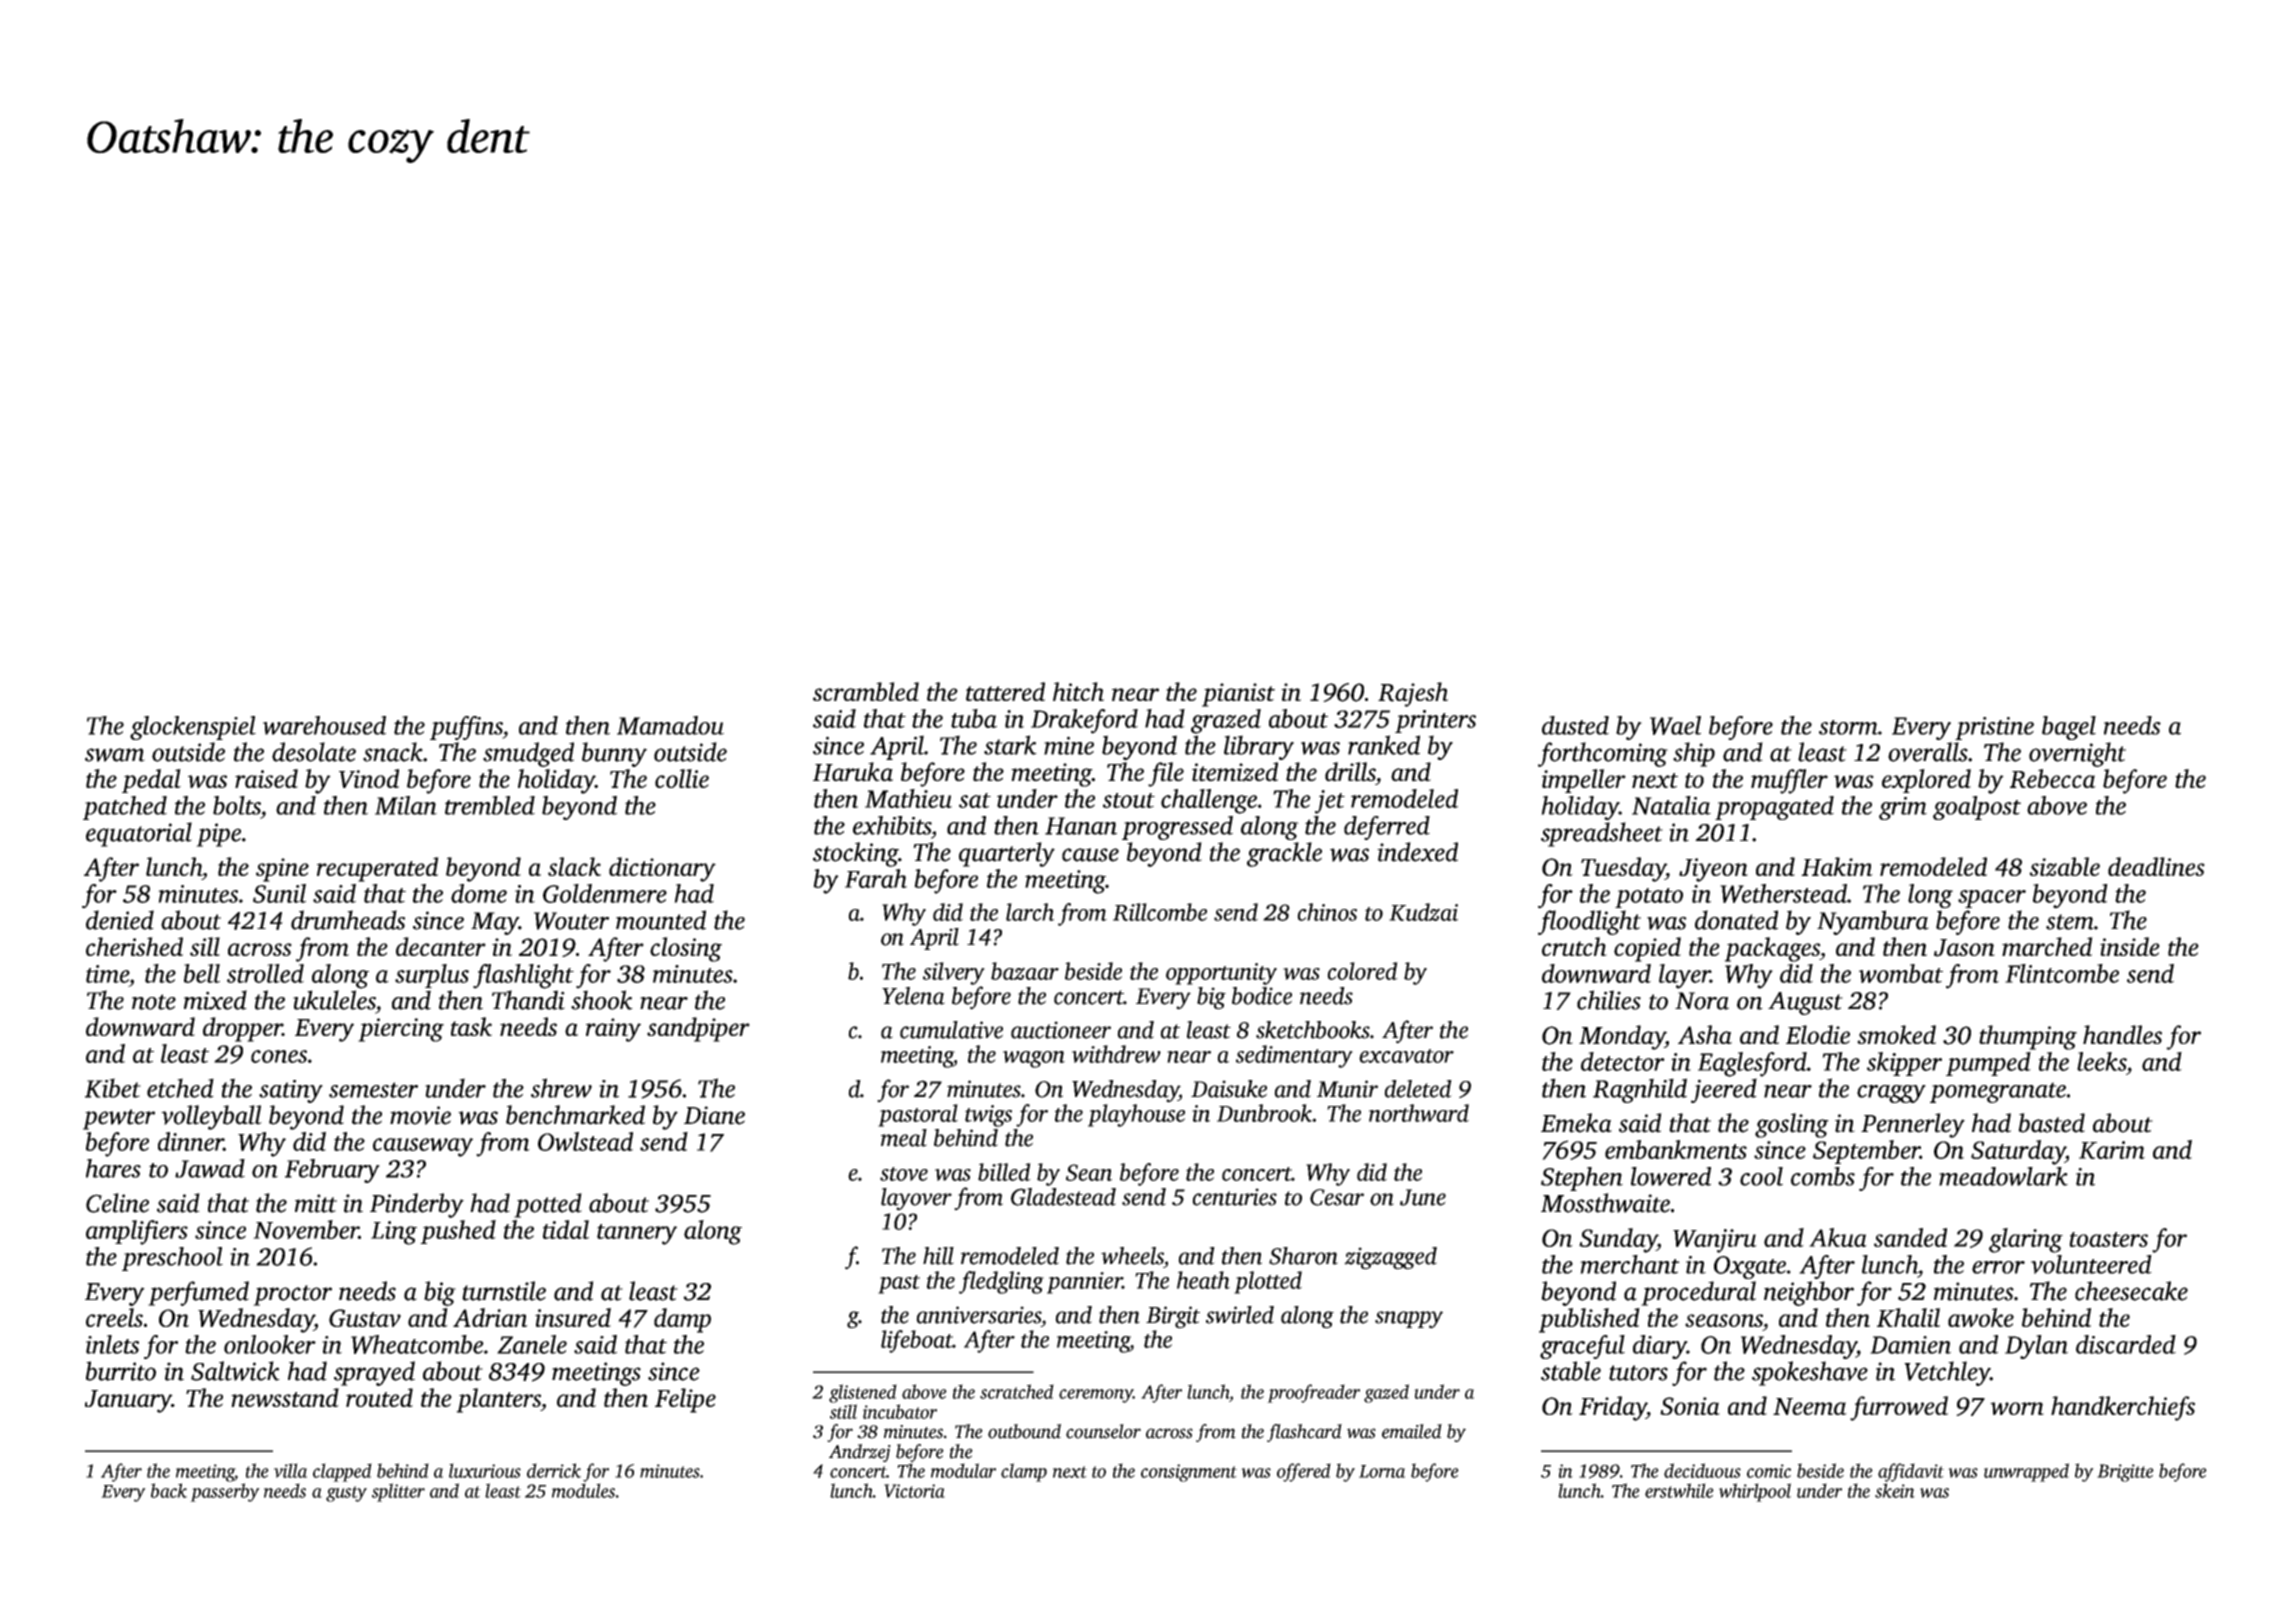 The height and width of the image is (1620, 2292). I want to click on ranked, so click(1384, 745).
